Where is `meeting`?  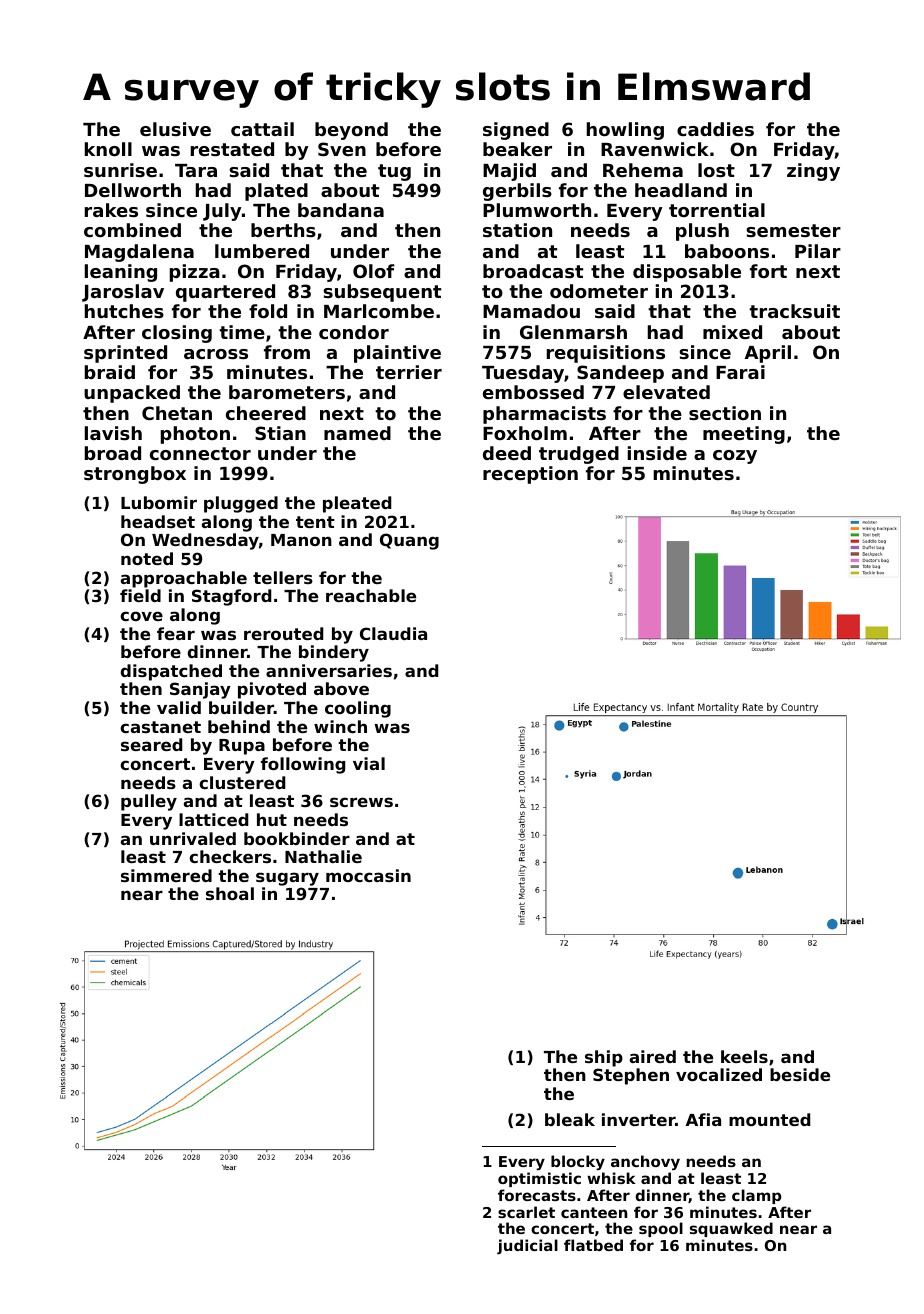
meeting is located at coordinates (744, 435).
